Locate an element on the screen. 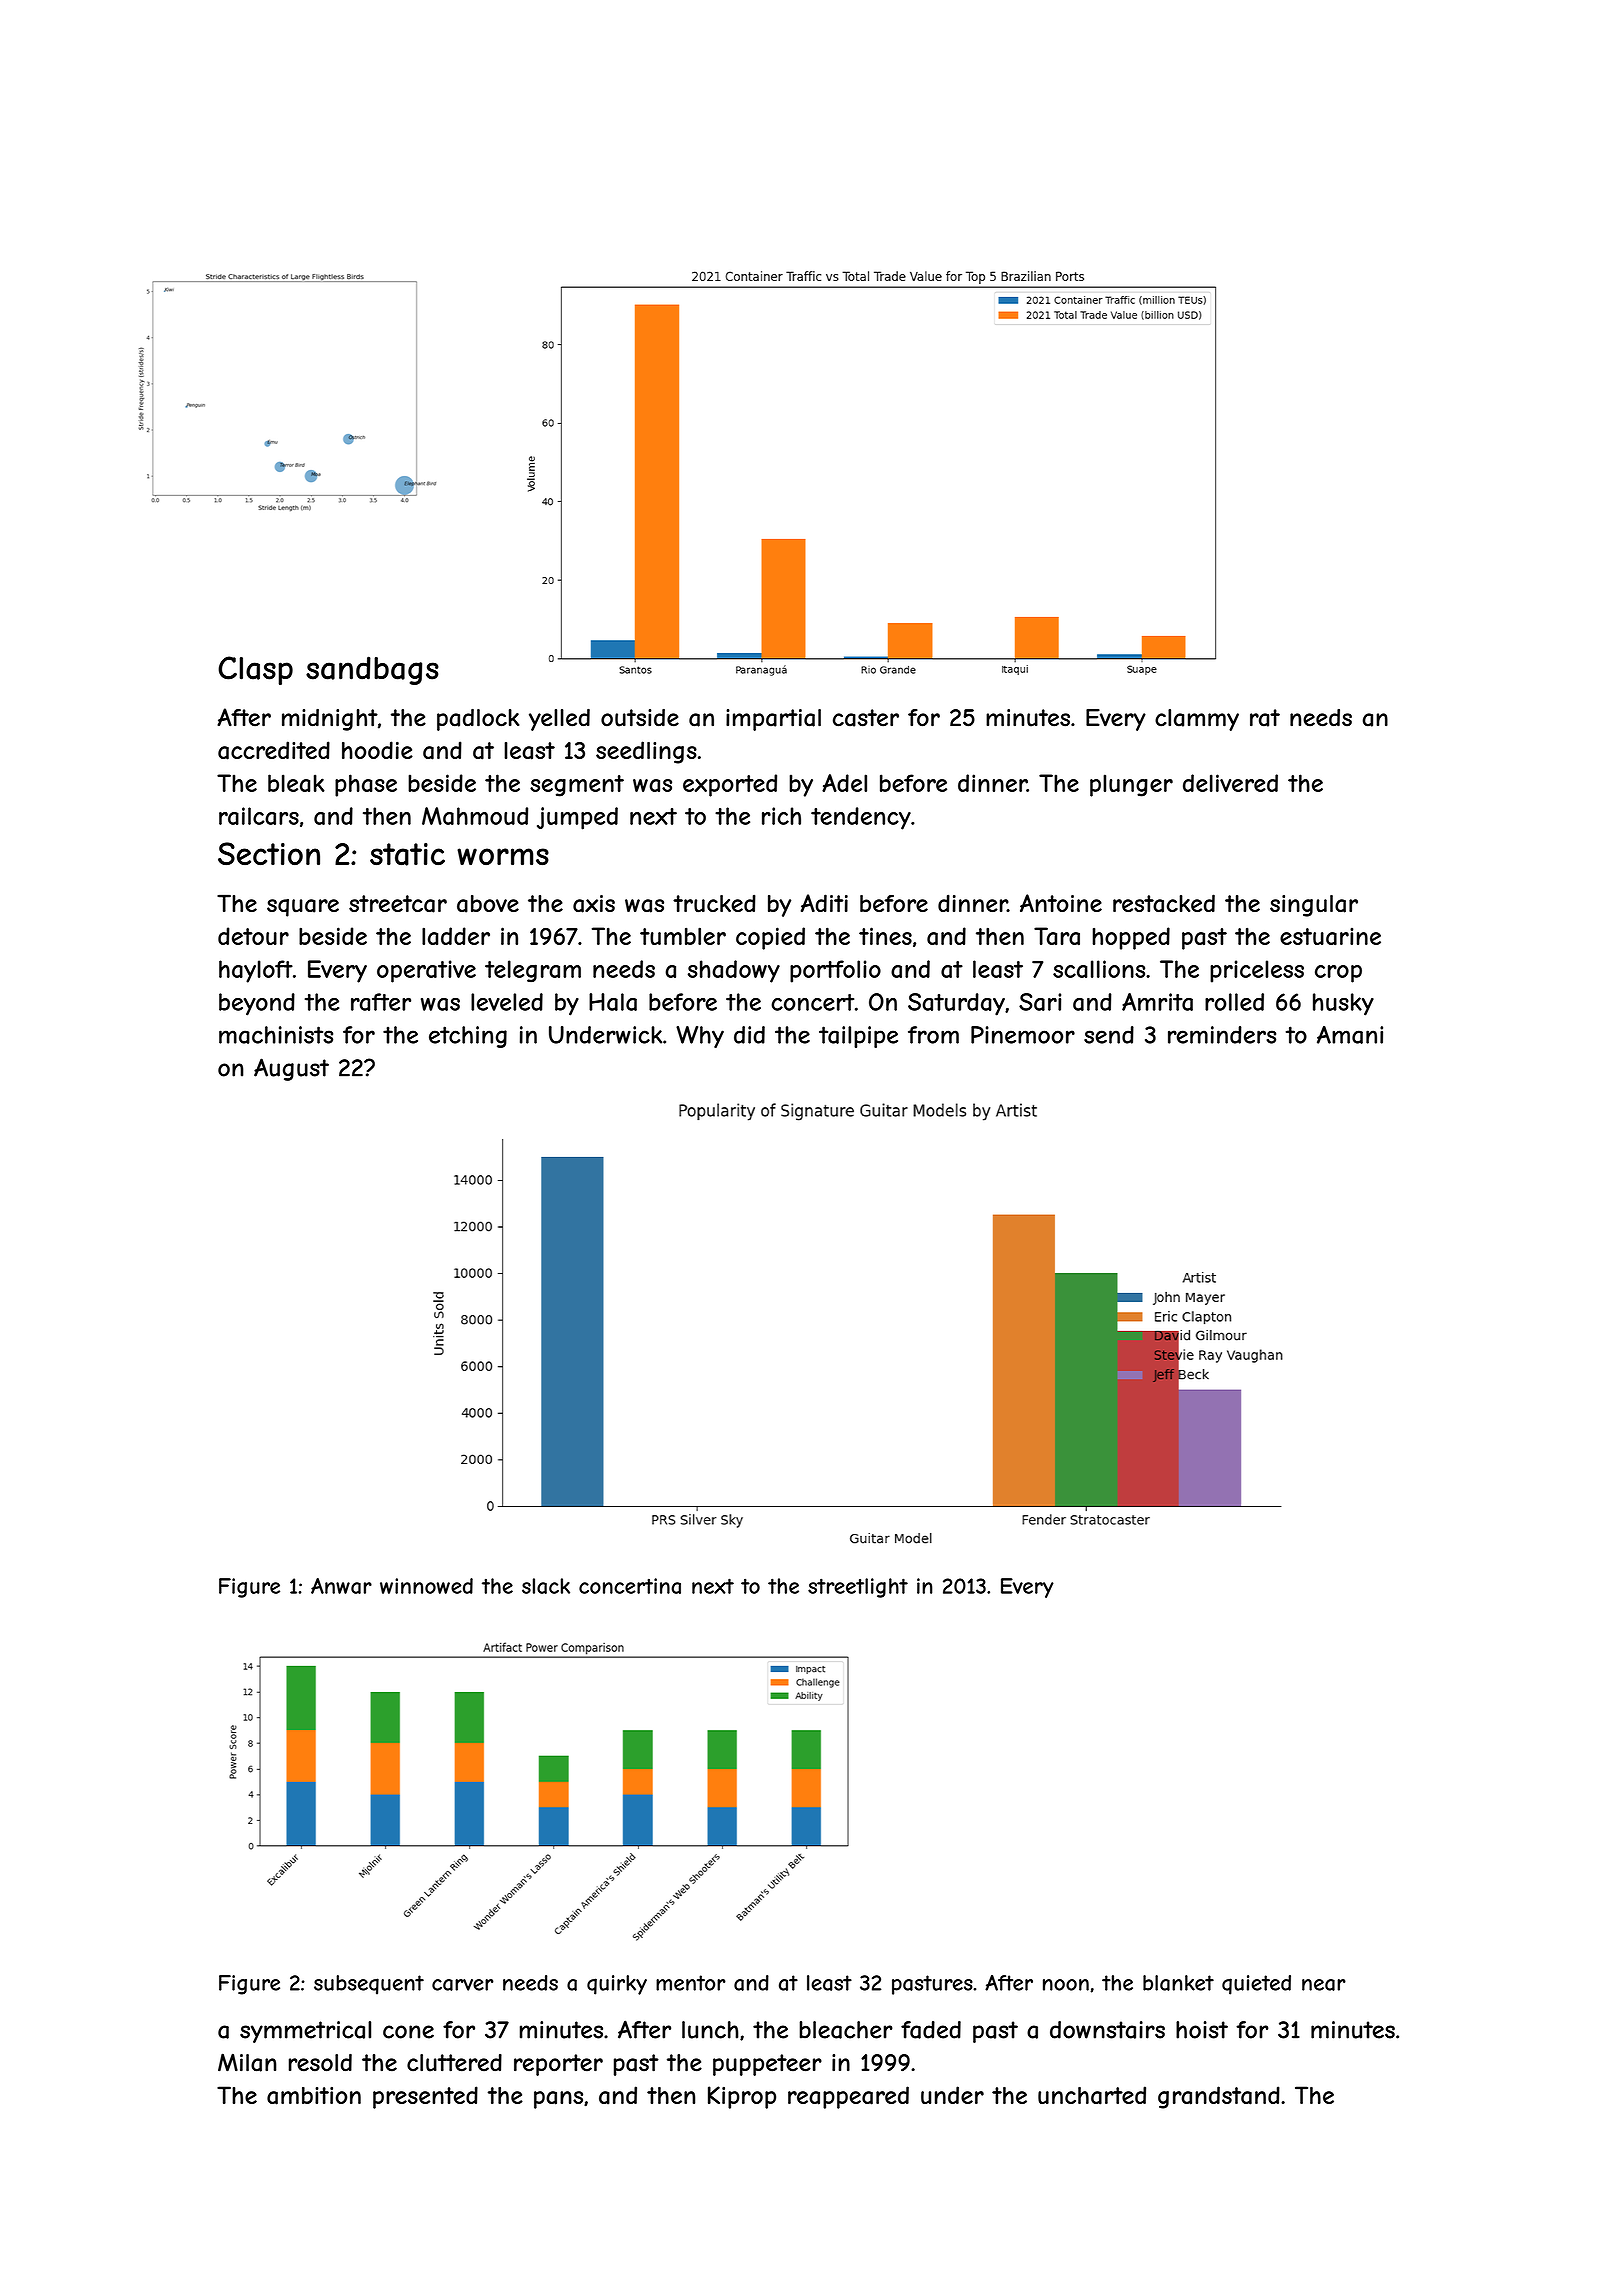 The width and height of the screenshot is (1620, 2292). Kiprop is located at coordinates (742, 2097).
